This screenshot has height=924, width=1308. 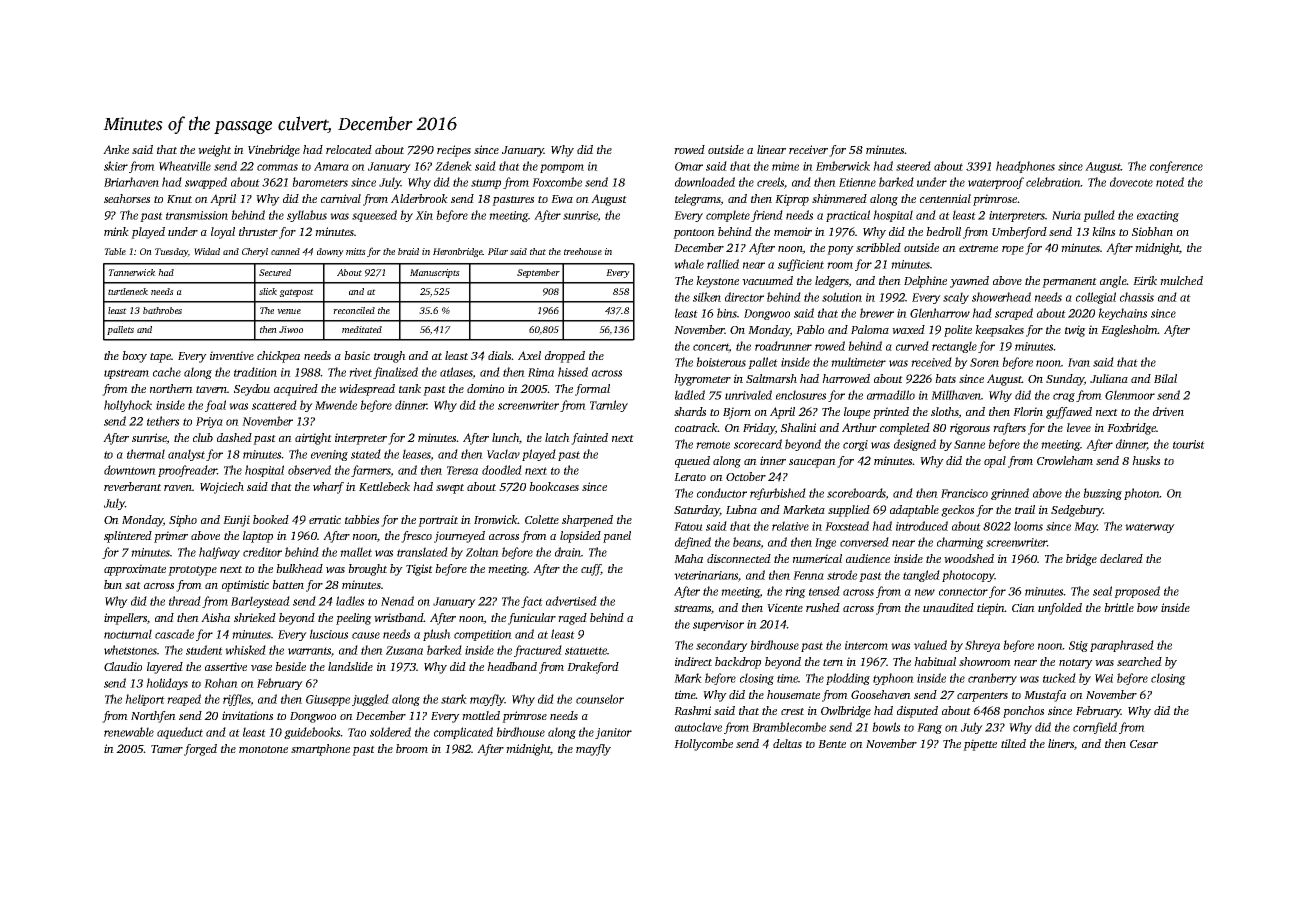 I want to click on mottled, so click(x=481, y=715).
